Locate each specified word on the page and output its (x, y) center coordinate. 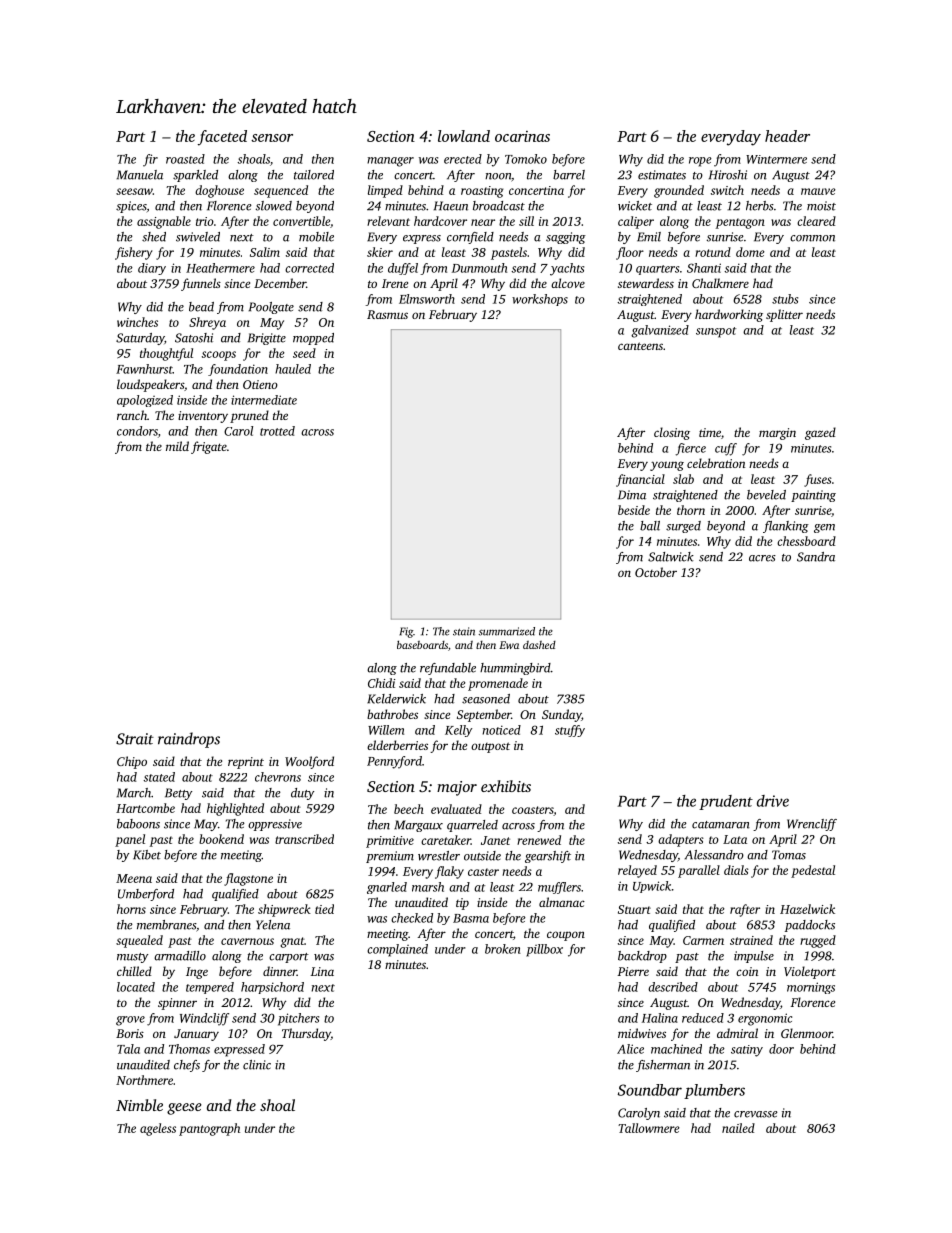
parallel (699, 871)
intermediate (264, 400)
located (136, 987)
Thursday (306, 1034)
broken (503, 949)
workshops (540, 300)
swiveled (198, 237)
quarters (657, 270)
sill (526, 221)
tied (324, 909)
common (812, 238)
